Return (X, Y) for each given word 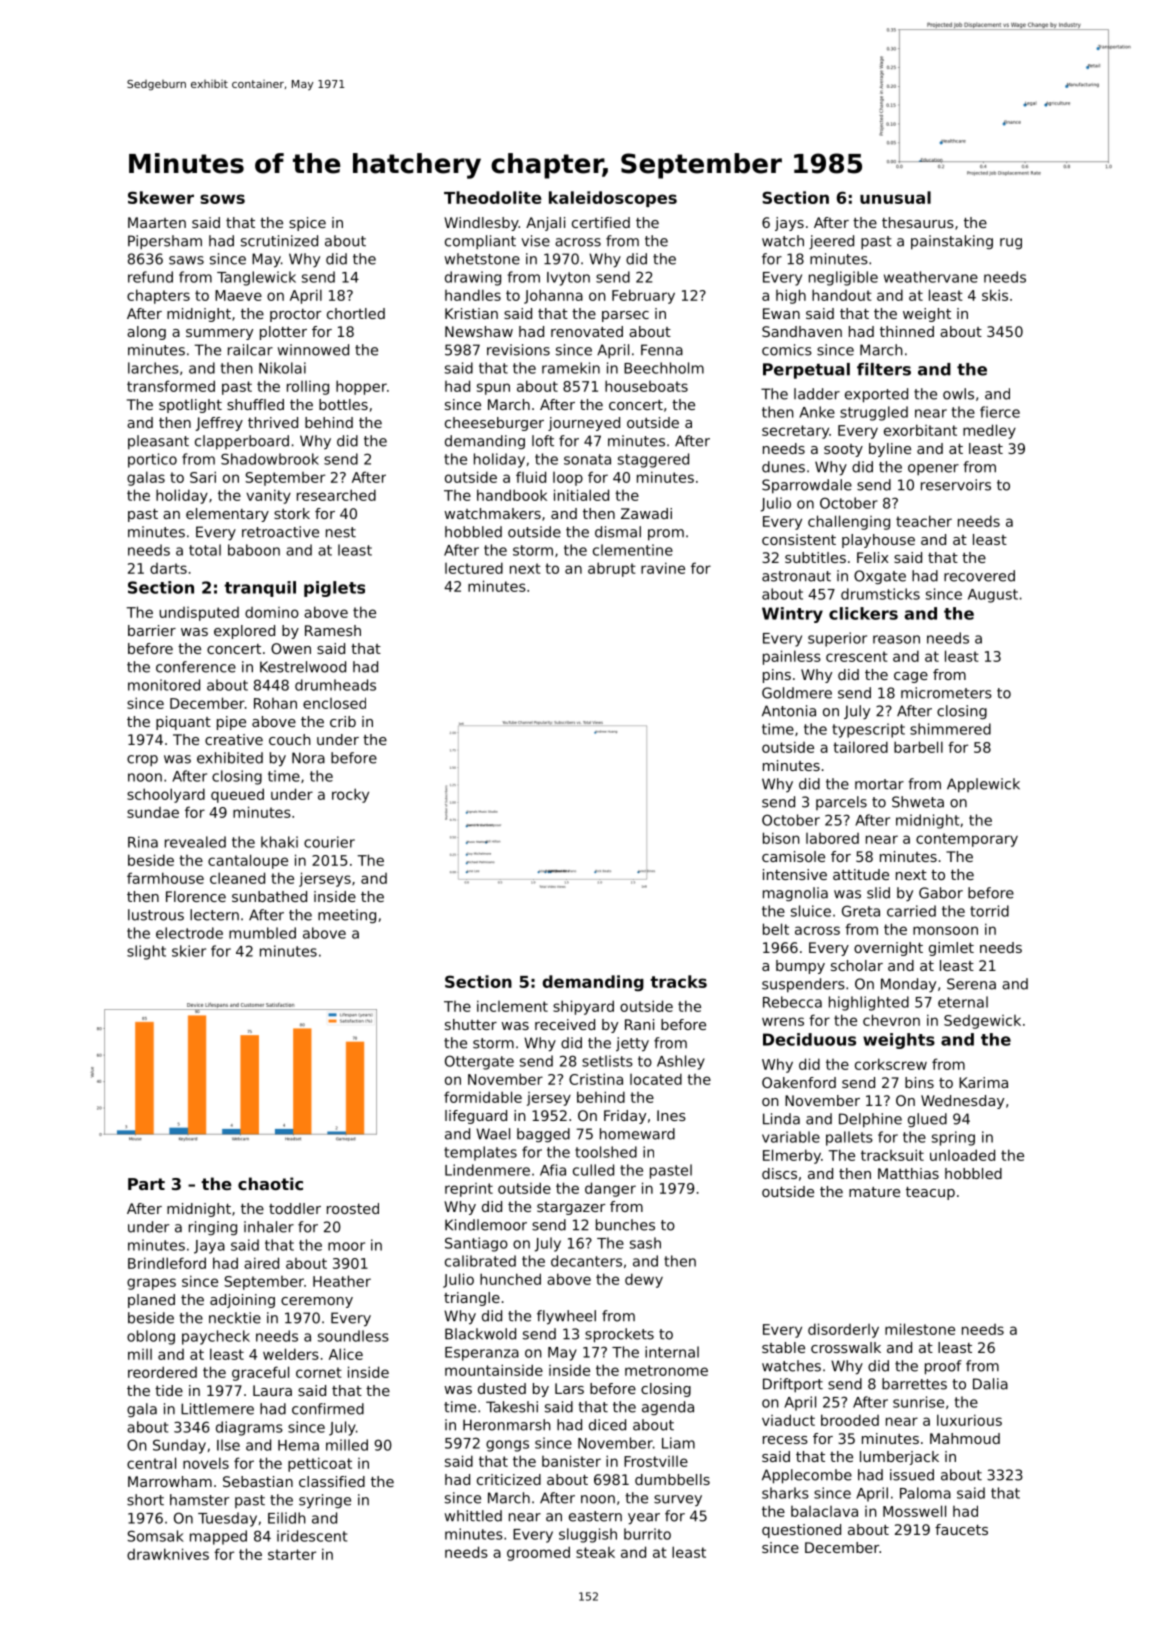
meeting (347, 916)
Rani (639, 1024)
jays (789, 224)
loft (543, 441)
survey (678, 1500)
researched (336, 495)
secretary (795, 432)
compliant (480, 242)
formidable (483, 1097)
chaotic (270, 1183)
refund (150, 277)
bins (919, 1082)
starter (292, 1554)
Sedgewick (982, 1022)
